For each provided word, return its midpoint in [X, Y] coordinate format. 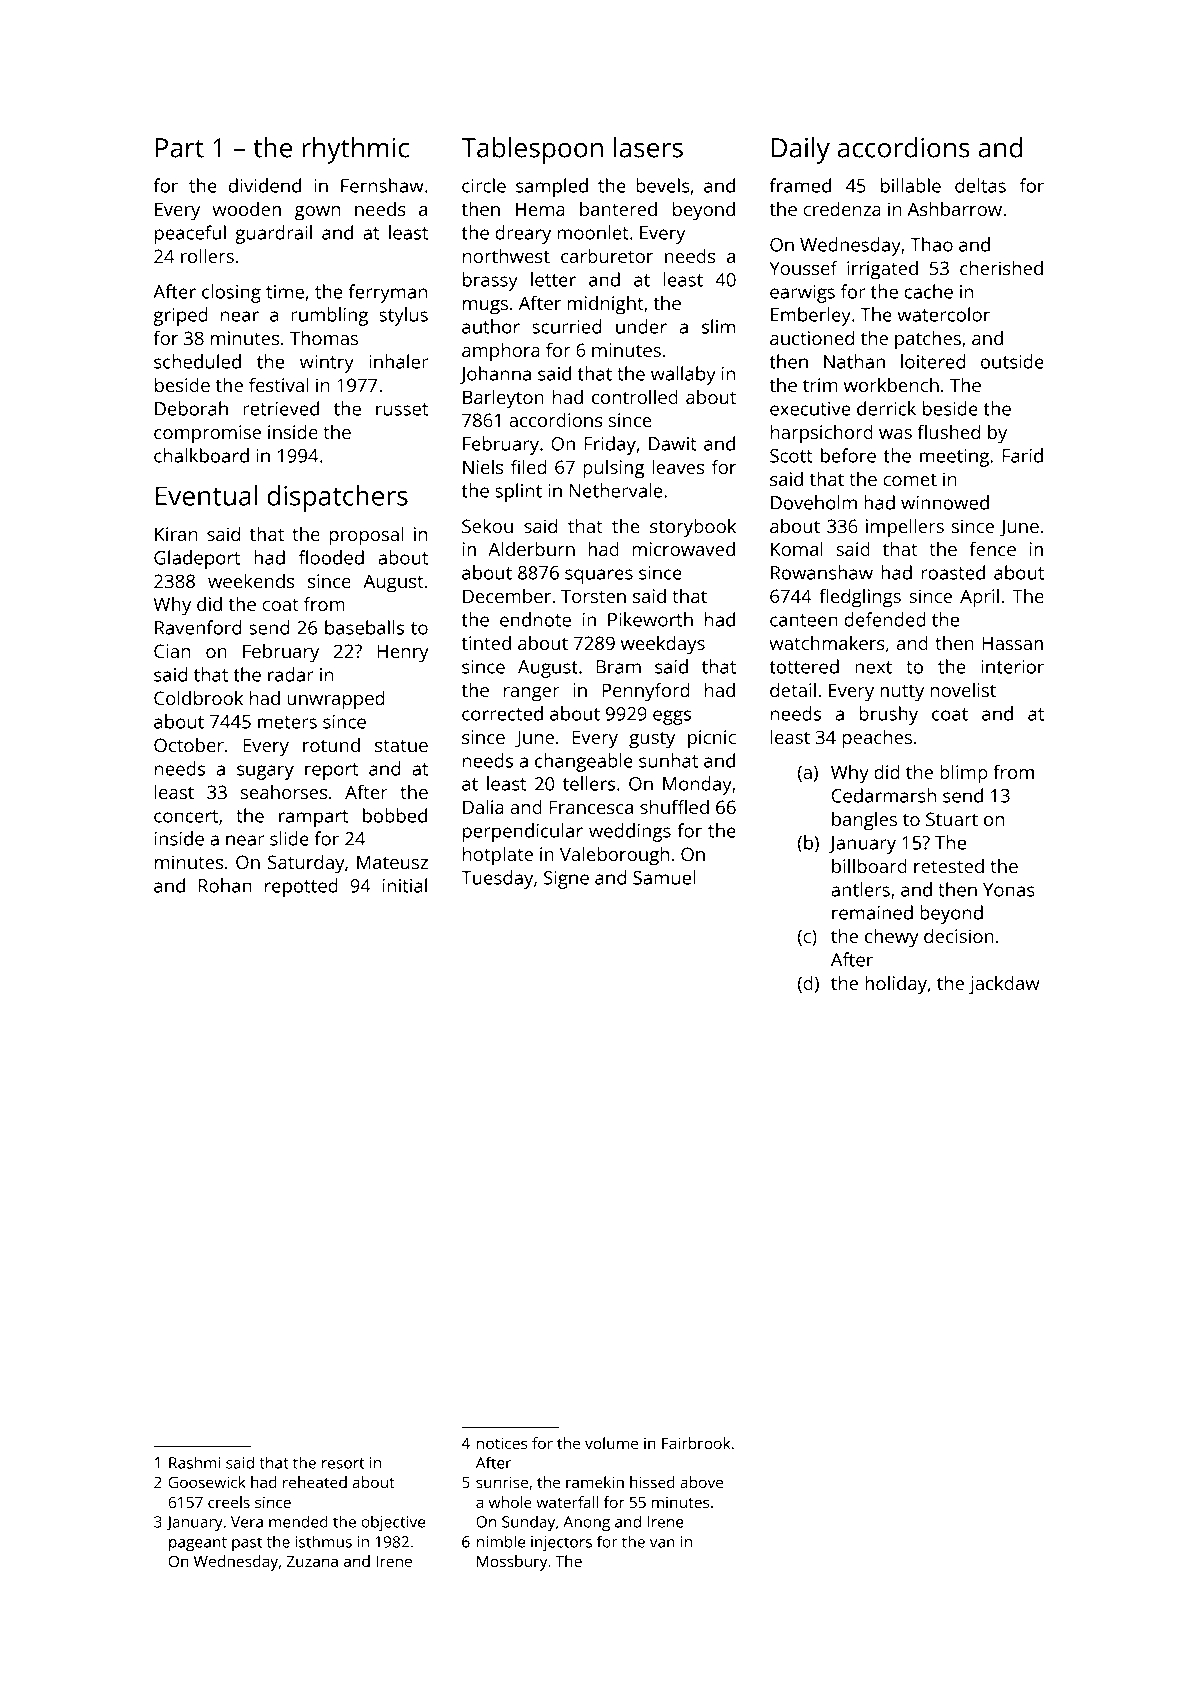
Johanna [495, 375]
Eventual [206, 495]
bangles [864, 821]
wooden [246, 209]
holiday [896, 985]
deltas [980, 185]
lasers [648, 147]
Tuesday [497, 879]
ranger [532, 694]
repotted [301, 887]
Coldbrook [198, 697]
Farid [1022, 455]
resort [343, 1463]
